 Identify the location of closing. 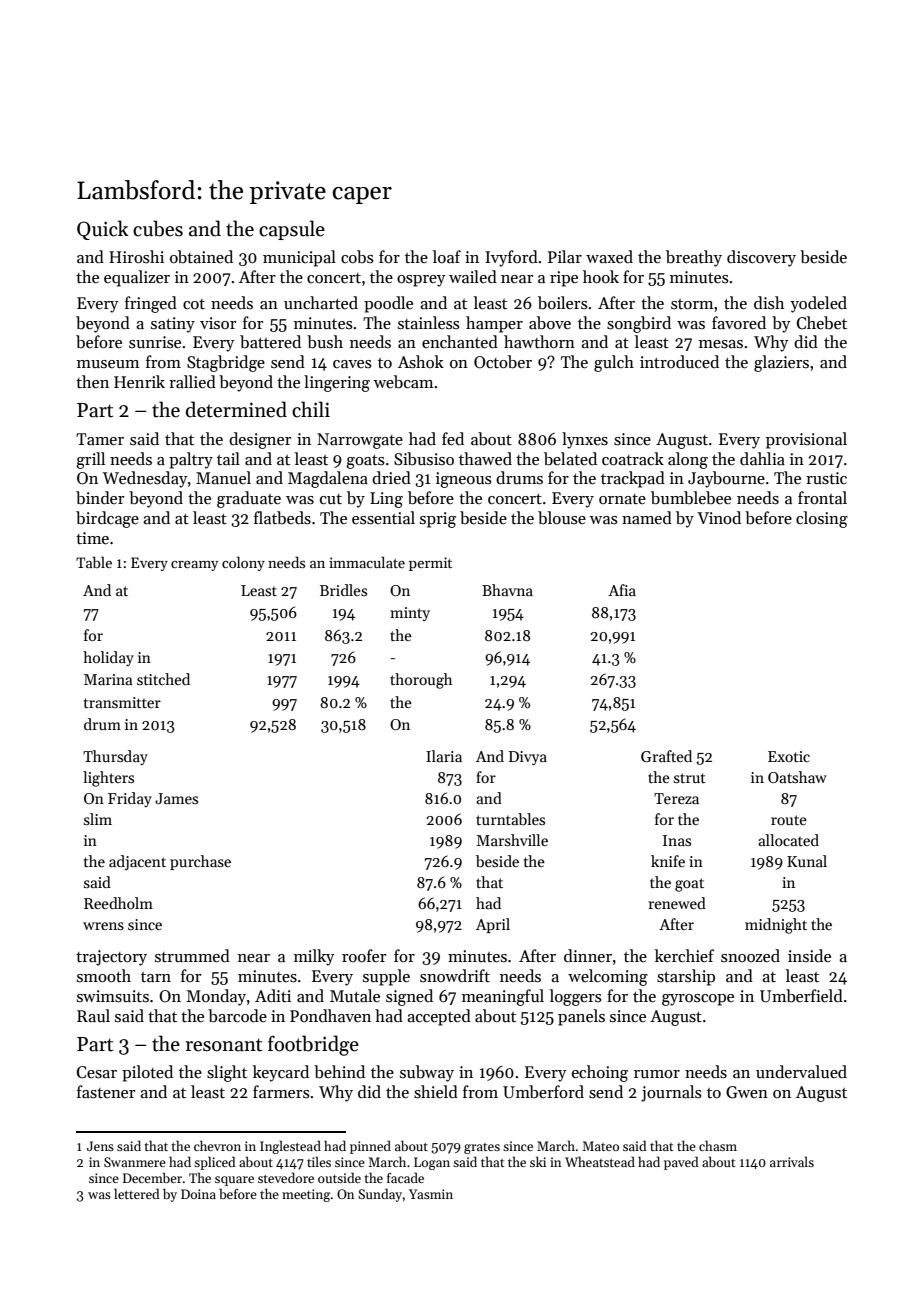
(822, 519).
